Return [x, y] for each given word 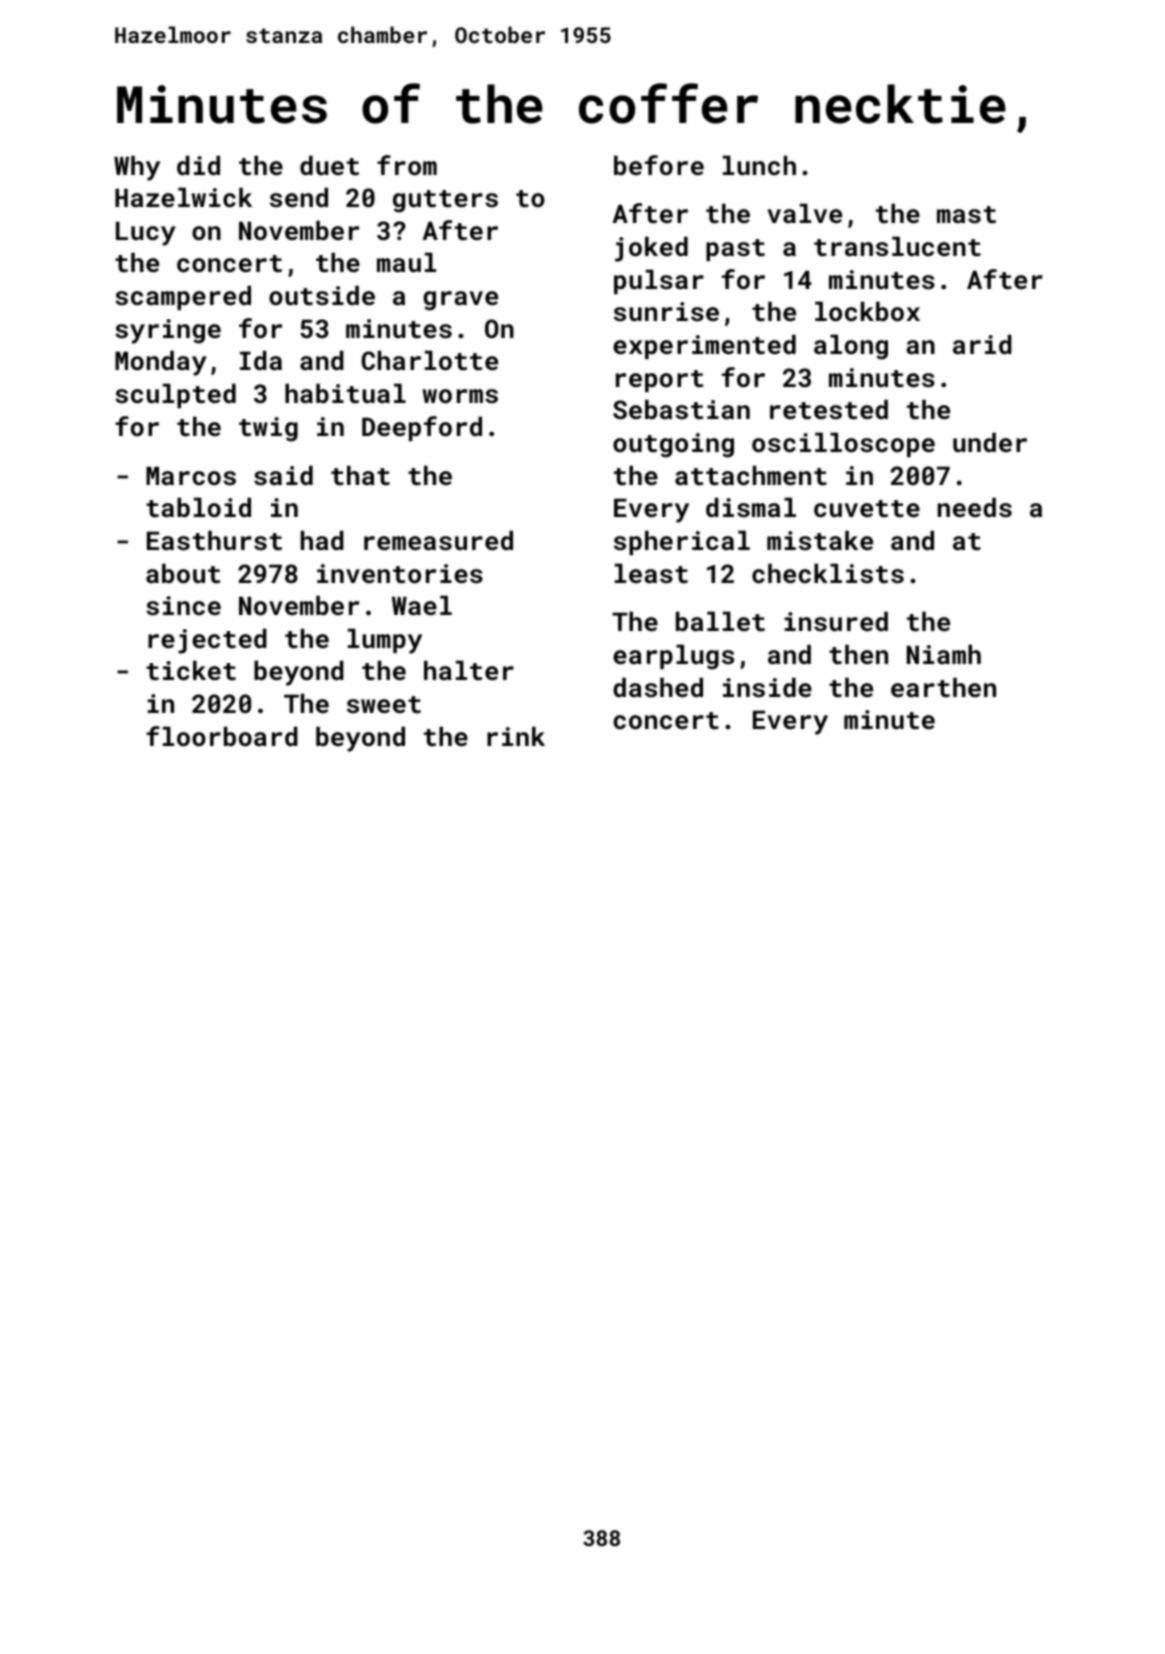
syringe [168, 331]
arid [982, 344]
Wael [422, 605]
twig [268, 429]
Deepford [422, 428]
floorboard [222, 736]
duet [329, 165]
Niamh [944, 654]
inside [767, 687]
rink [516, 736]
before [659, 165]
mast [966, 215]
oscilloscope [843, 444]
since [183, 605]
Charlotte [429, 360]
